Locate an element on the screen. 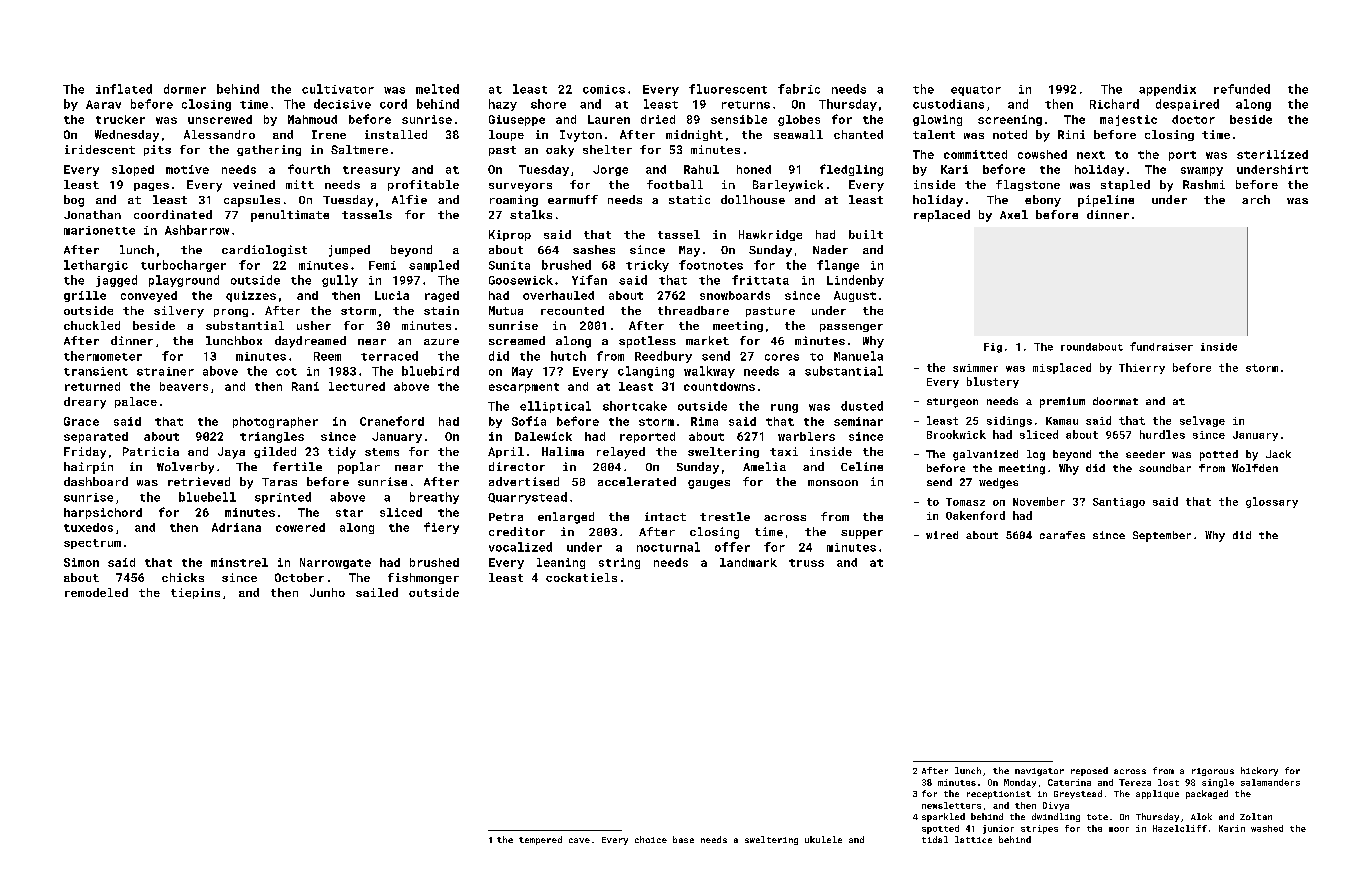 Image resolution: width=1372 pixels, height=887 pixels. tiepins is located at coordinates (195, 593).
